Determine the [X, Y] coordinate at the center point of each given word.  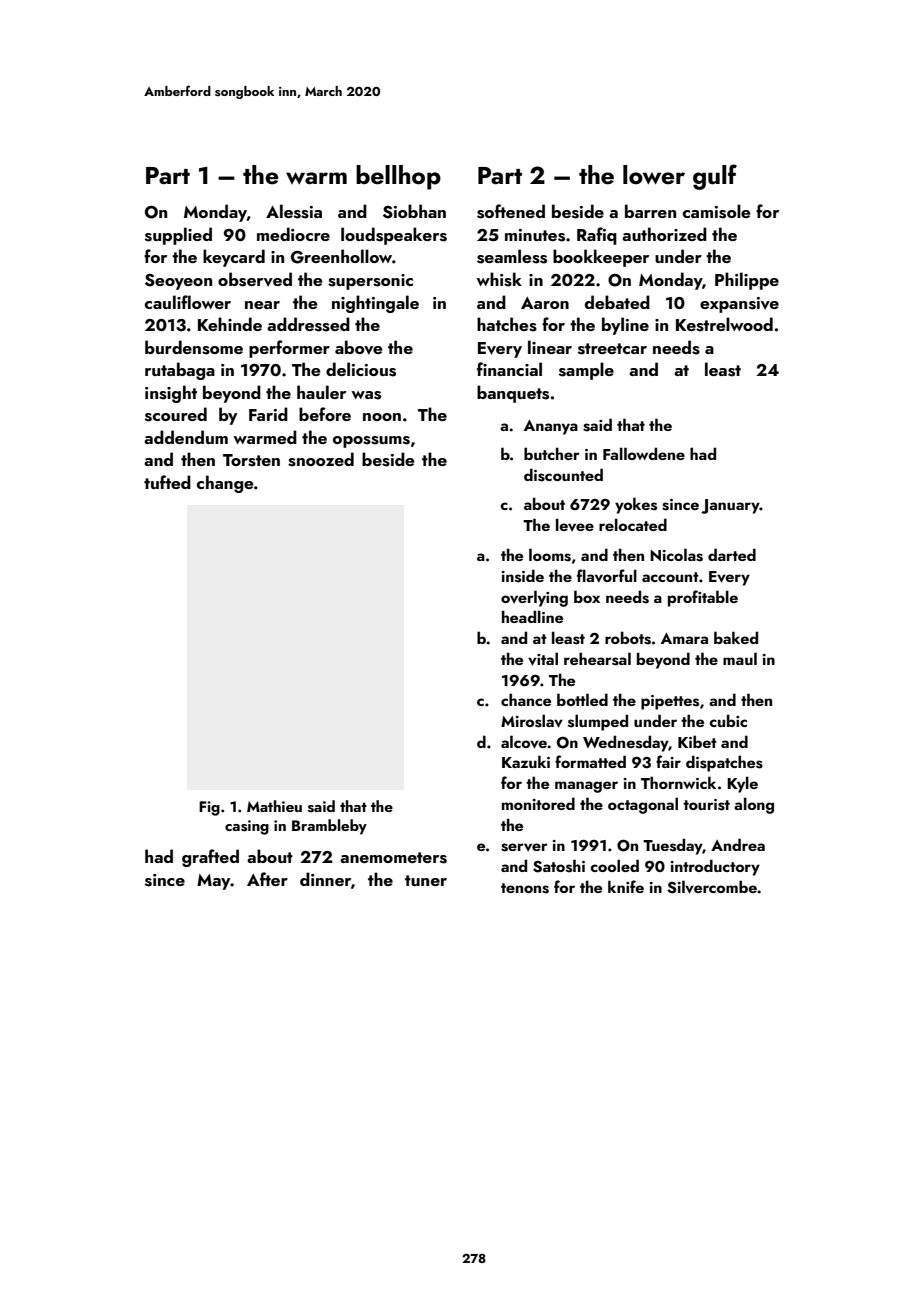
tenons [525, 888]
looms [550, 555]
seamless [512, 256]
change [225, 484]
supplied [178, 236]
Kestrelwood [724, 324]
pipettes [670, 702]
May [214, 882]
